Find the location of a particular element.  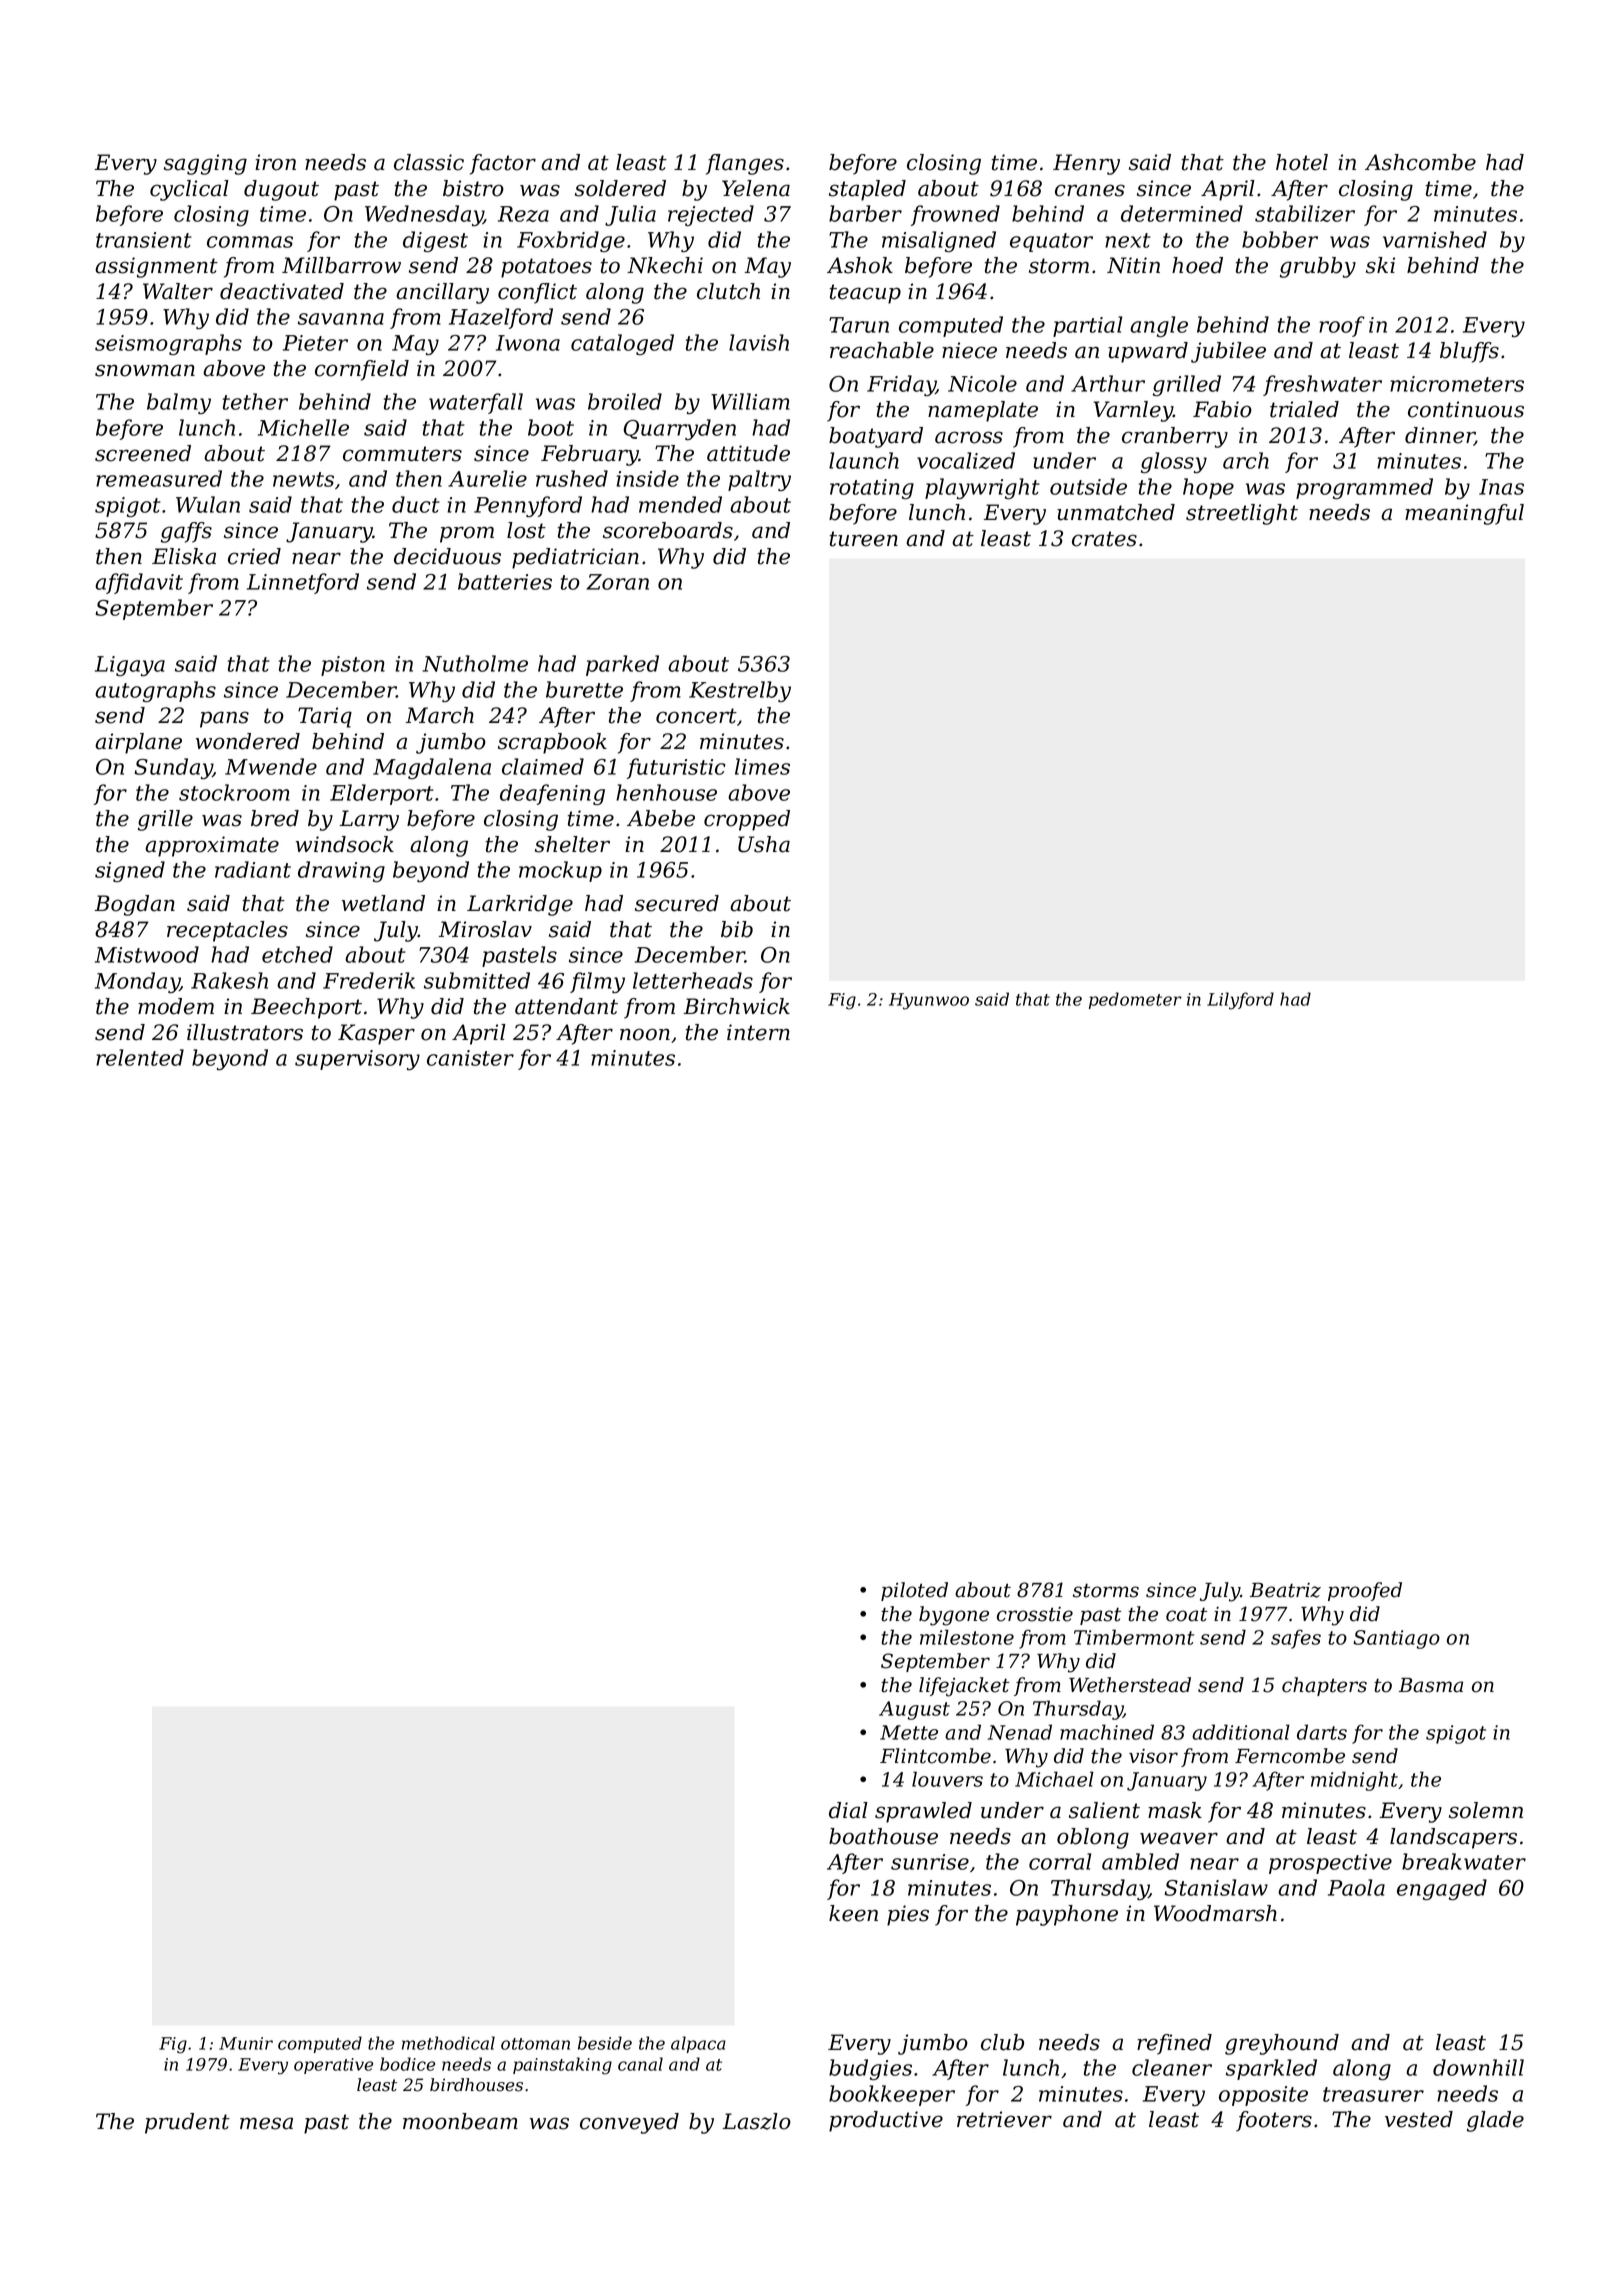

Lilyford is located at coordinates (1240, 1001).
